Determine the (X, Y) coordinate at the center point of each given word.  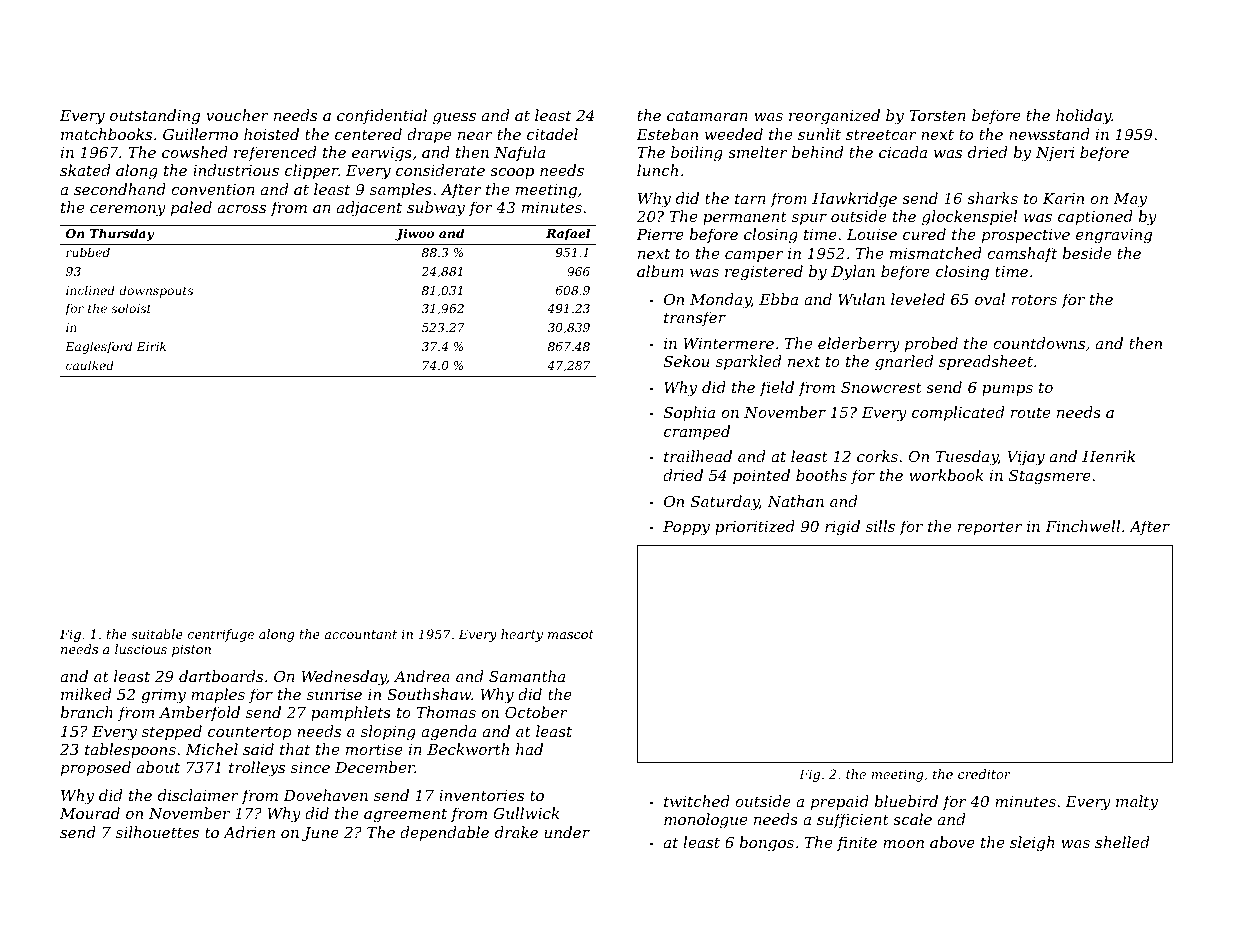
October (536, 712)
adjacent (369, 209)
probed (931, 344)
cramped (697, 432)
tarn (750, 198)
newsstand (1049, 134)
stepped (172, 732)
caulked (90, 365)
